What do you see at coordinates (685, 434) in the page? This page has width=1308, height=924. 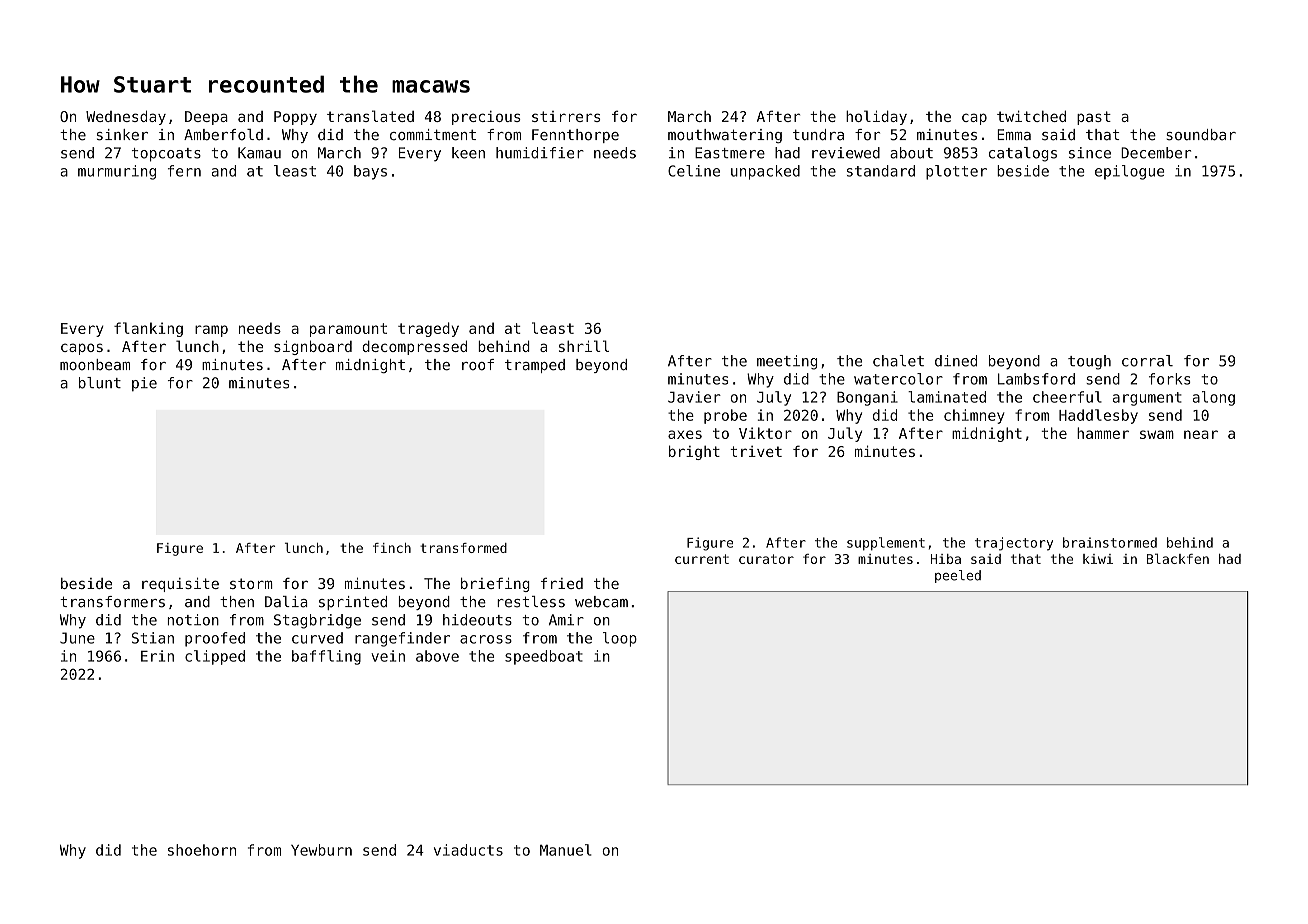 I see `axes` at bounding box center [685, 434].
